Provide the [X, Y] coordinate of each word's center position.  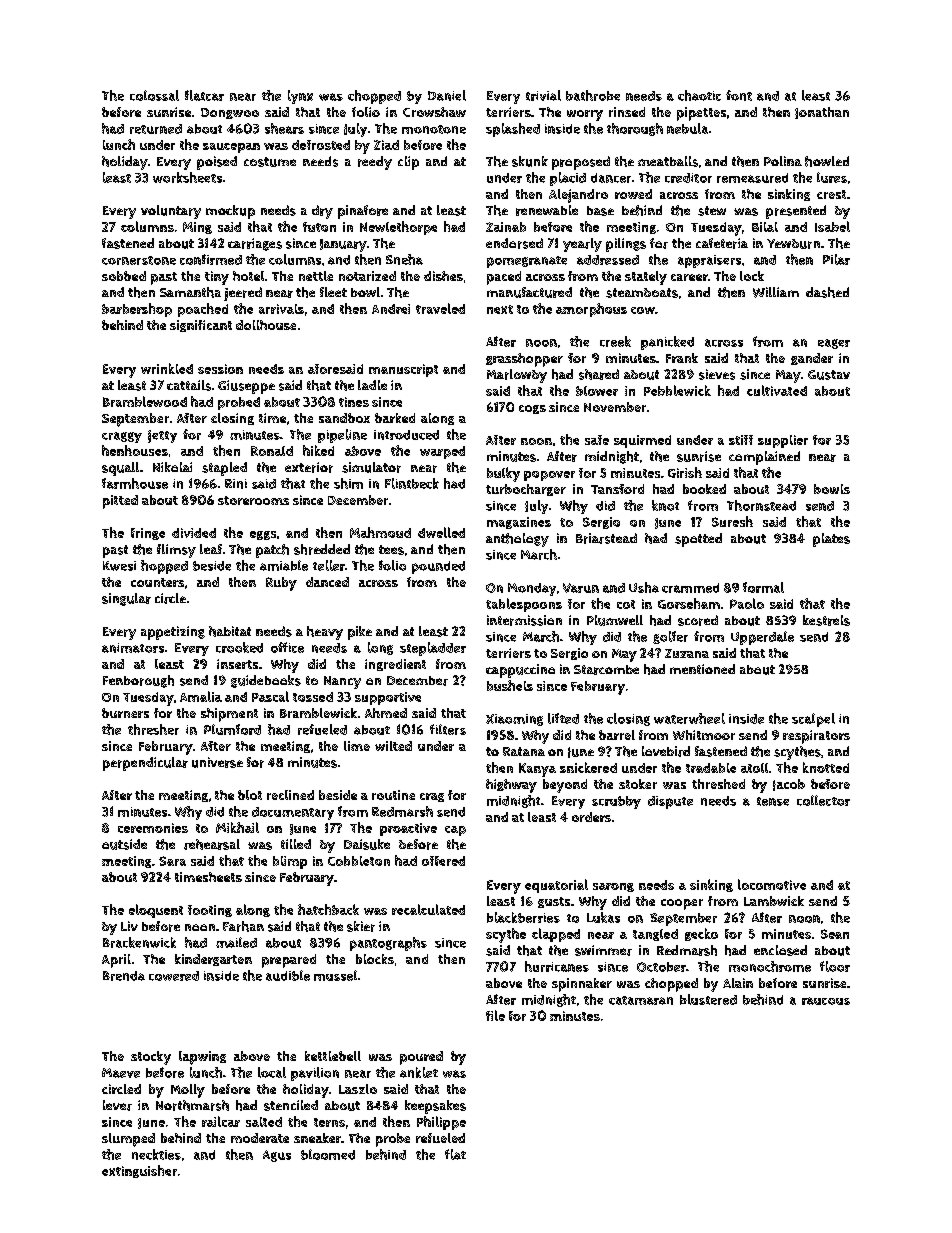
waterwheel [689, 718]
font [739, 95]
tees [391, 550]
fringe [148, 534]
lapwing [202, 1058]
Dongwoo [230, 113]
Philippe [441, 1123]
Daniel [447, 95]
